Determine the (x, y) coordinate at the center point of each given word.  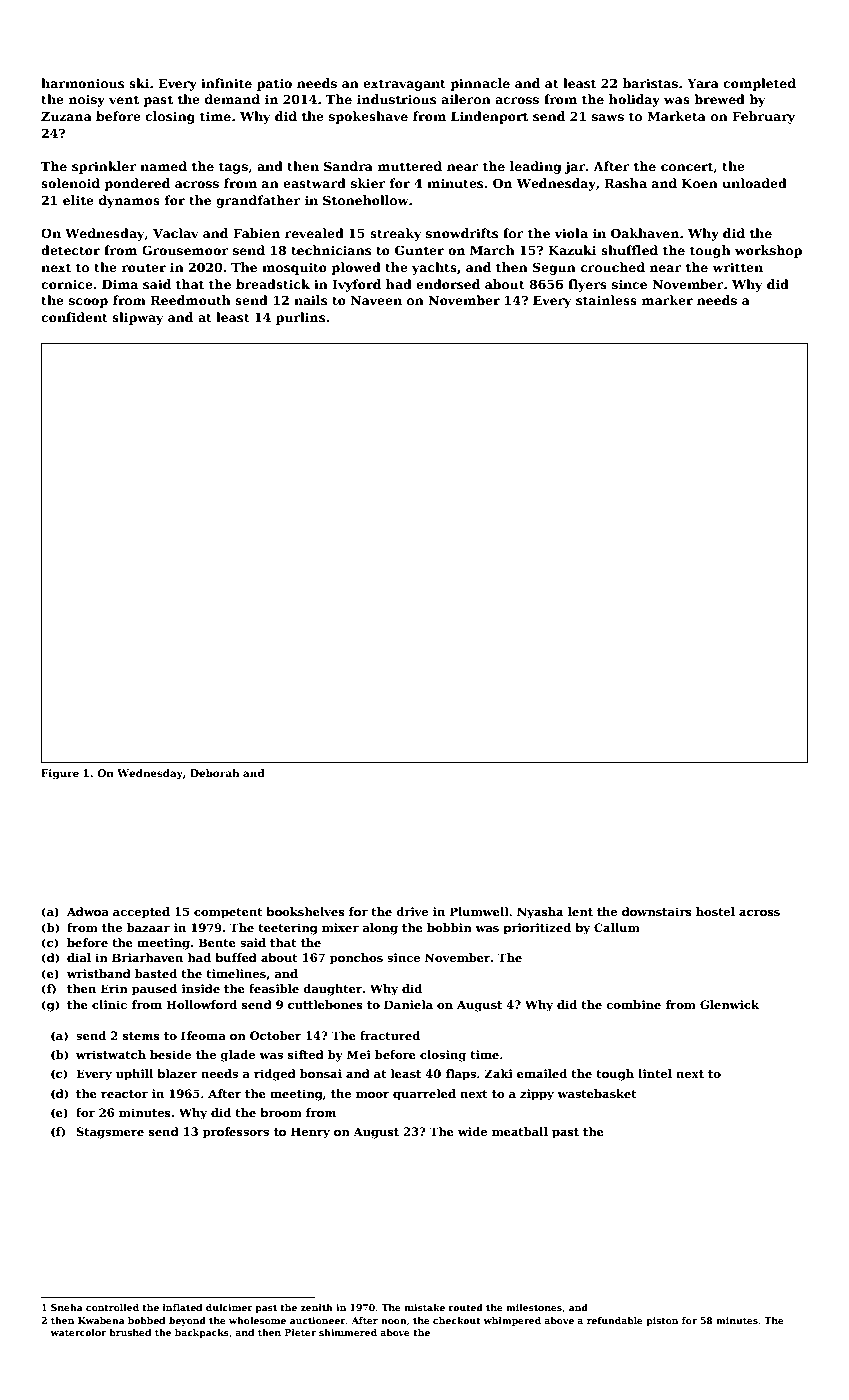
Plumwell (479, 911)
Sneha (67, 1307)
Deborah (214, 773)
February (763, 117)
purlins (300, 318)
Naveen (376, 300)
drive (412, 911)
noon (394, 1321)
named (163, 166)
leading (535, 167)
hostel (715, 911)
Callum (617, 927)
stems (141, 1036)
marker (667, 300)
